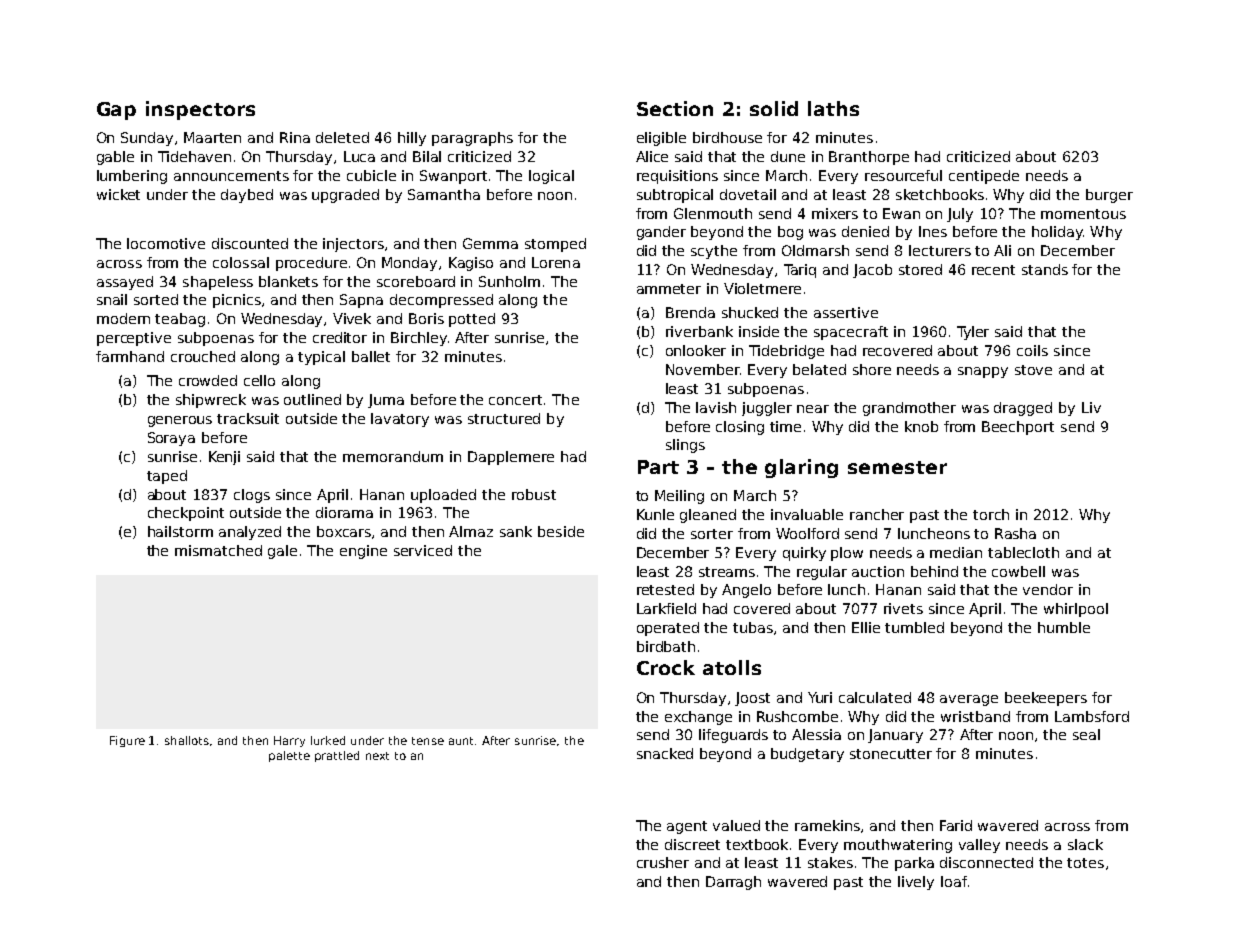 Image resolution: width=1233 pixels, height=952 pixels. I want to click on Kunle, so click(655, 514).
